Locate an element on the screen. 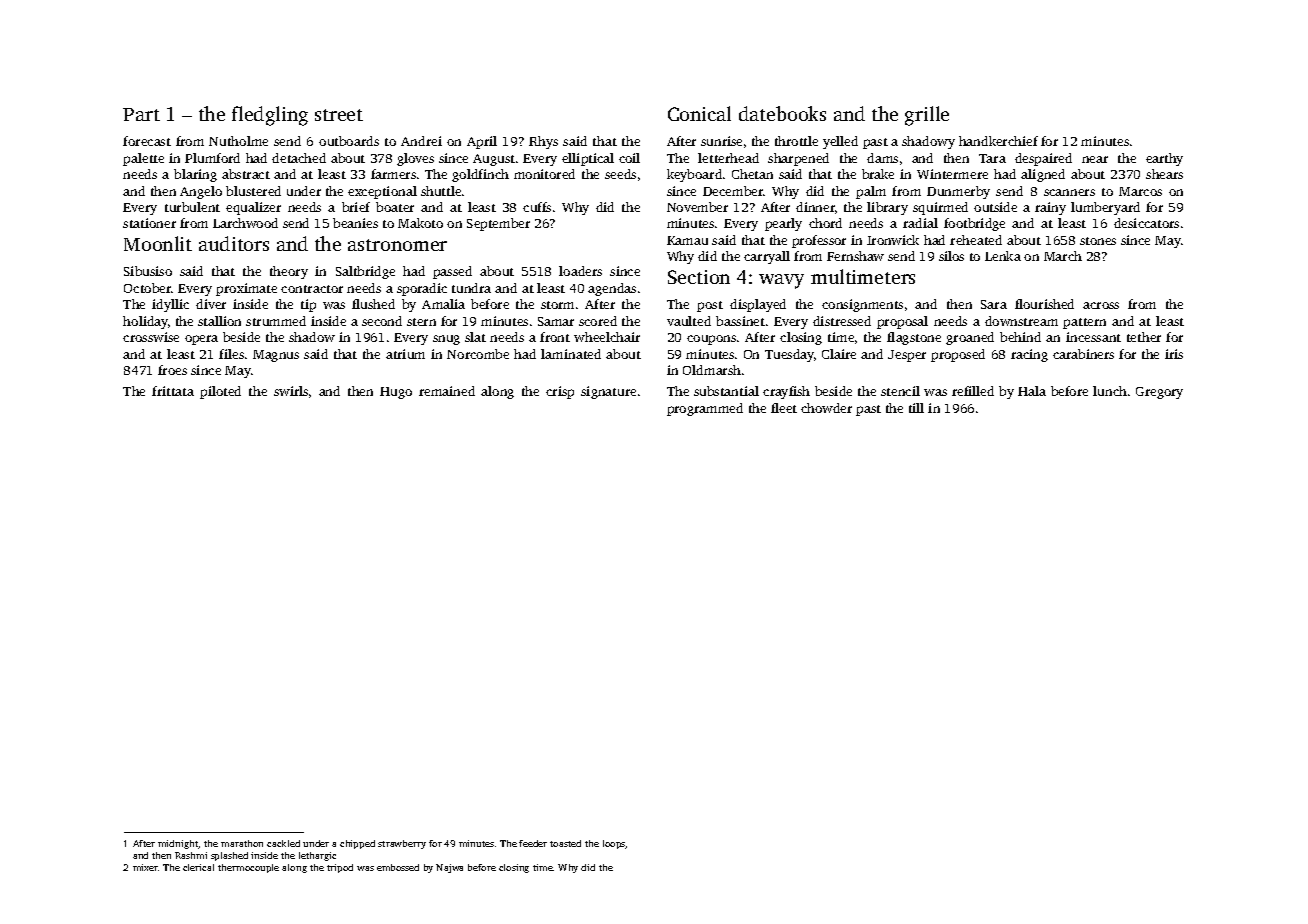  crisp is located at coordinates (560, 392).
